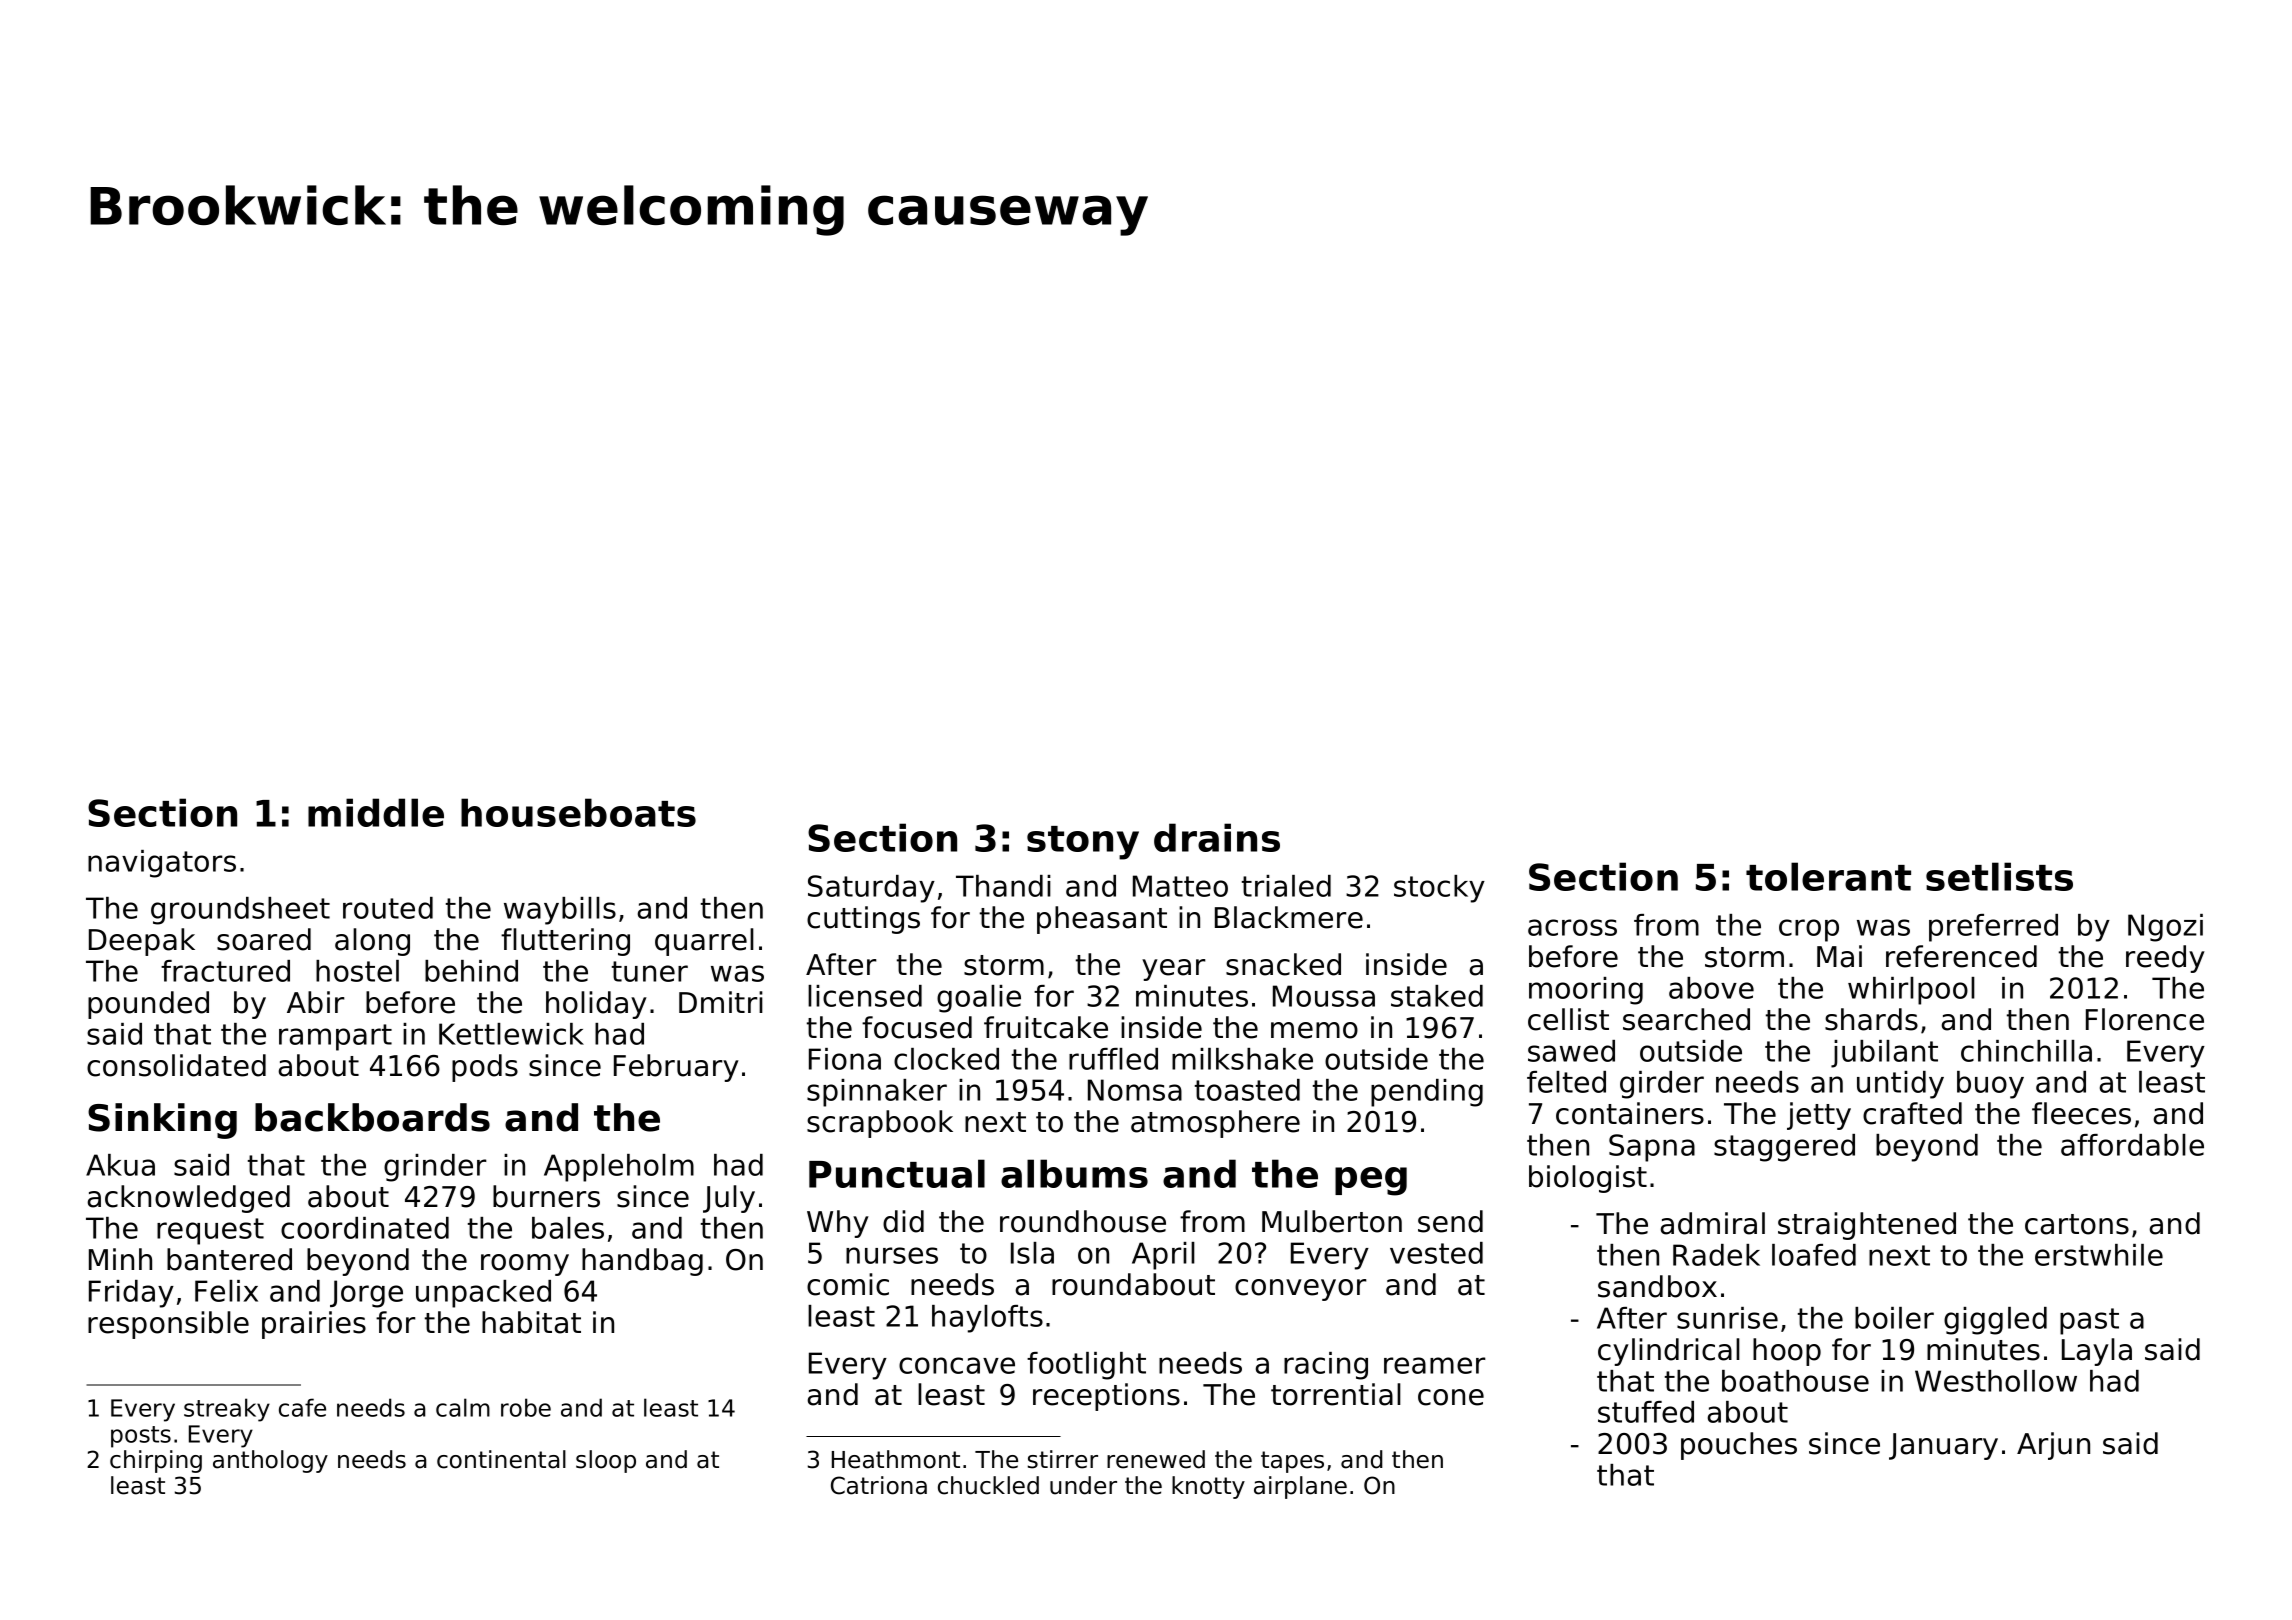 The height and width of the screenshot is (1620, 2292). What do you see at coordinates (526, 1407) in the screenshot?
I see `robe` at bounding box center [526, 1407].
